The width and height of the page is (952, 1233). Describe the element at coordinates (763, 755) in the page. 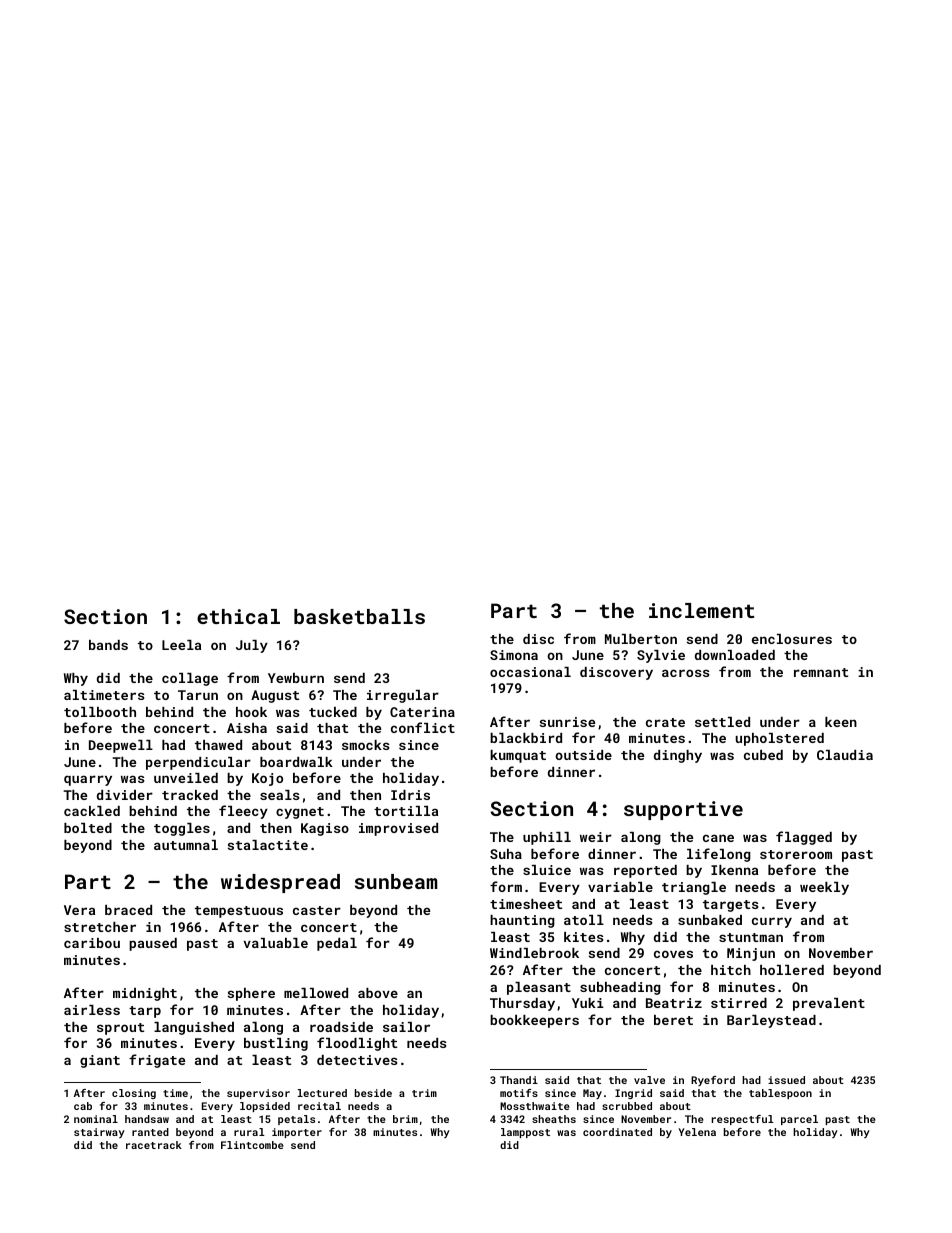

I see `cubed` at that location.
